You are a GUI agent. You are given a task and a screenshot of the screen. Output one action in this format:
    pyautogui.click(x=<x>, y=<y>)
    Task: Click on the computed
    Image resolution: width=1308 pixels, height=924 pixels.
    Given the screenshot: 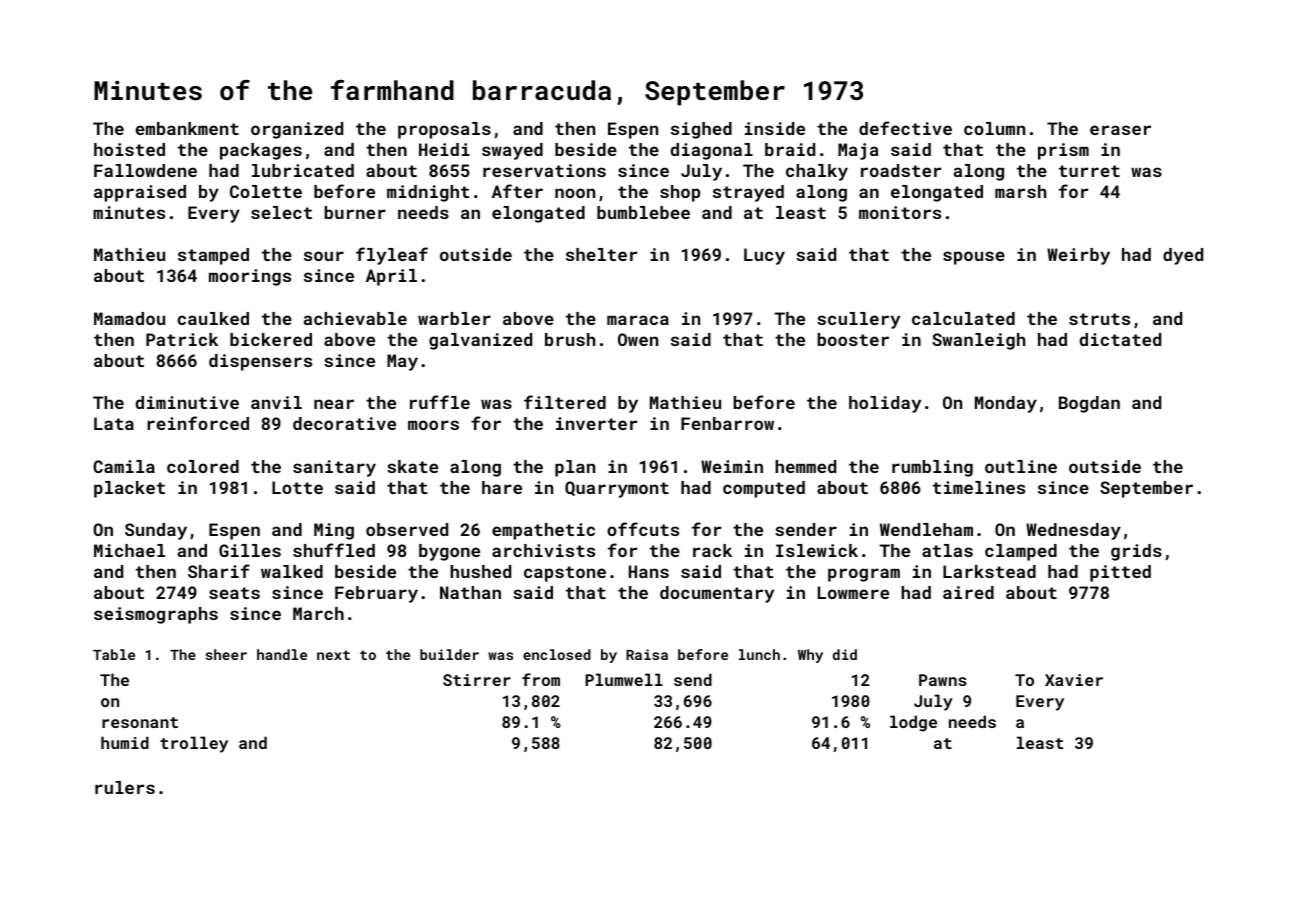 What is the action you would take?
    pyautogui.click(x=764, y=489)
